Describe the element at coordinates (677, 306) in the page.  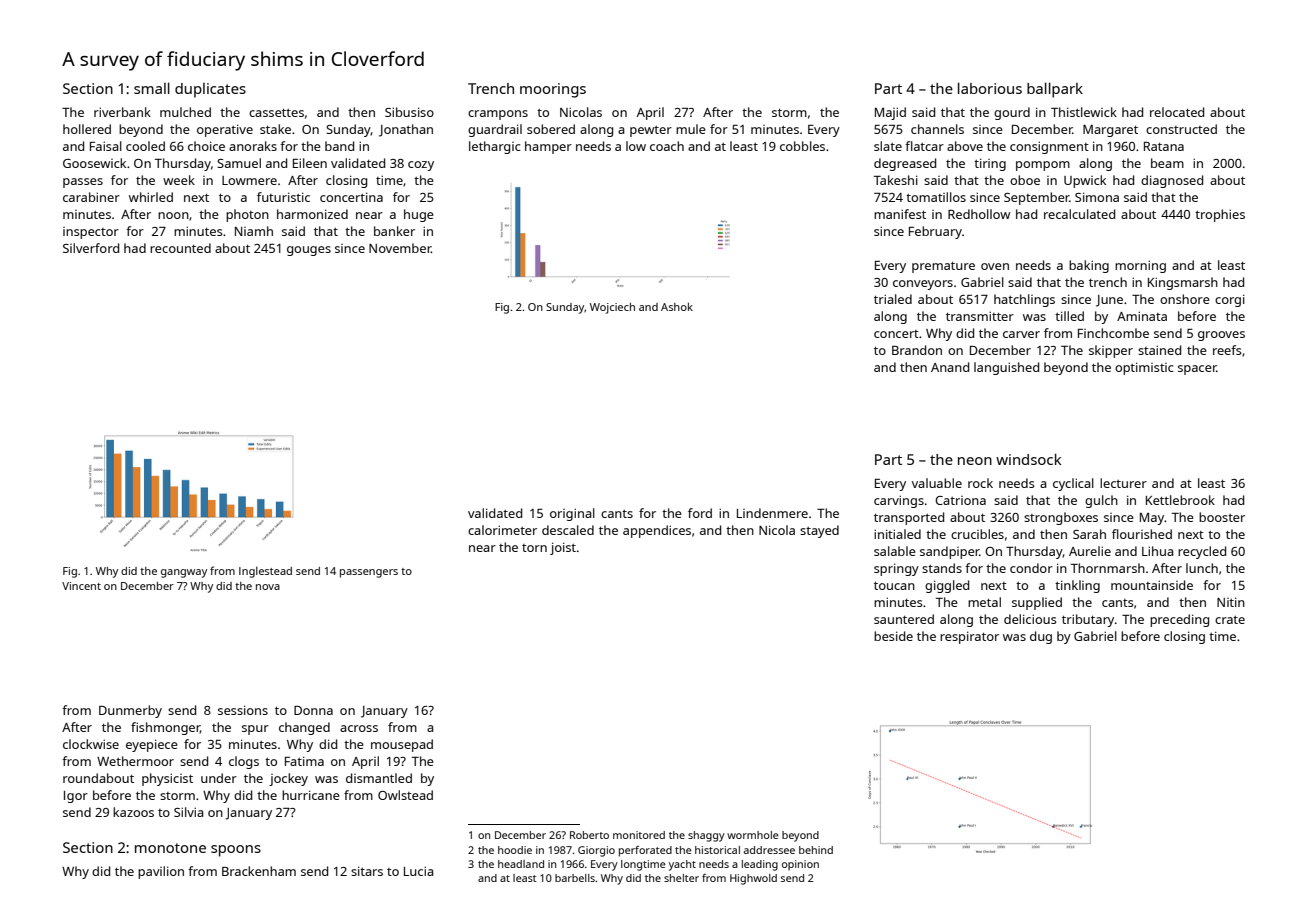
I see `Ashok` at that location.
